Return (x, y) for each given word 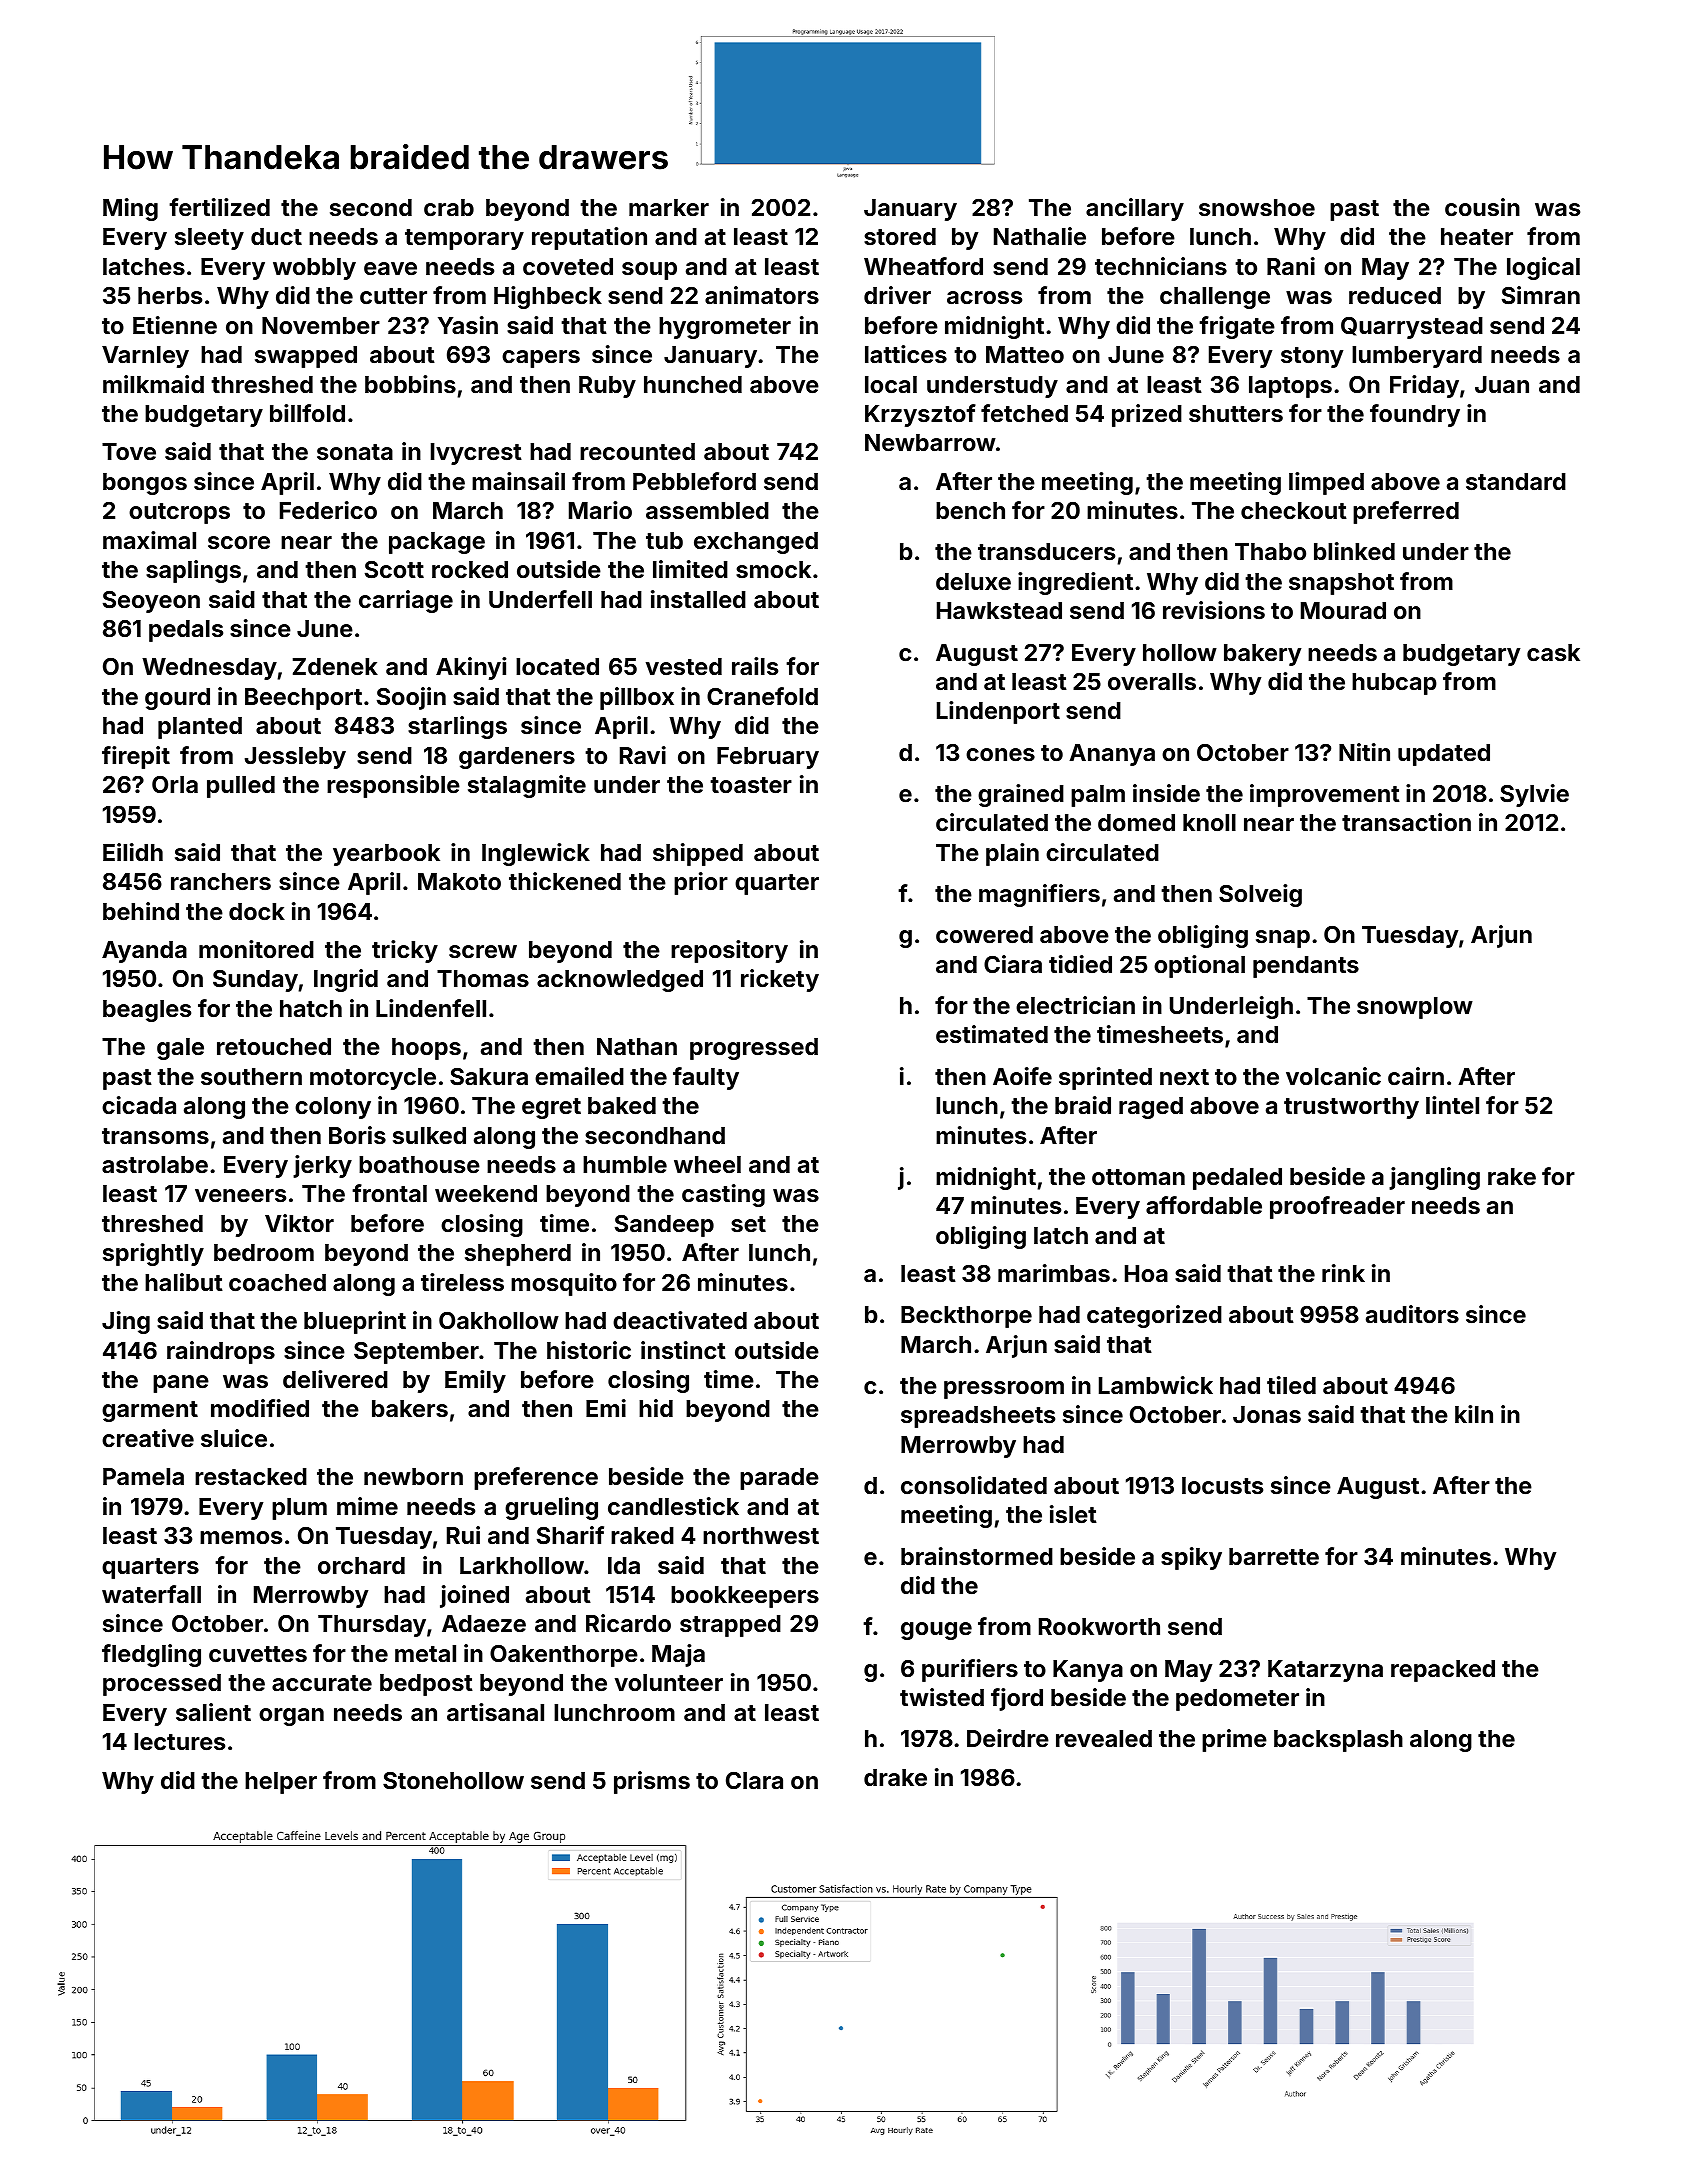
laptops (1290, 387)
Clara (754, 1780)
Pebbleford (694, 481)
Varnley (145, 357)
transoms (155, 1136)
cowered (984, 934)
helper (281, 1783)
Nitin (1364, 752)
